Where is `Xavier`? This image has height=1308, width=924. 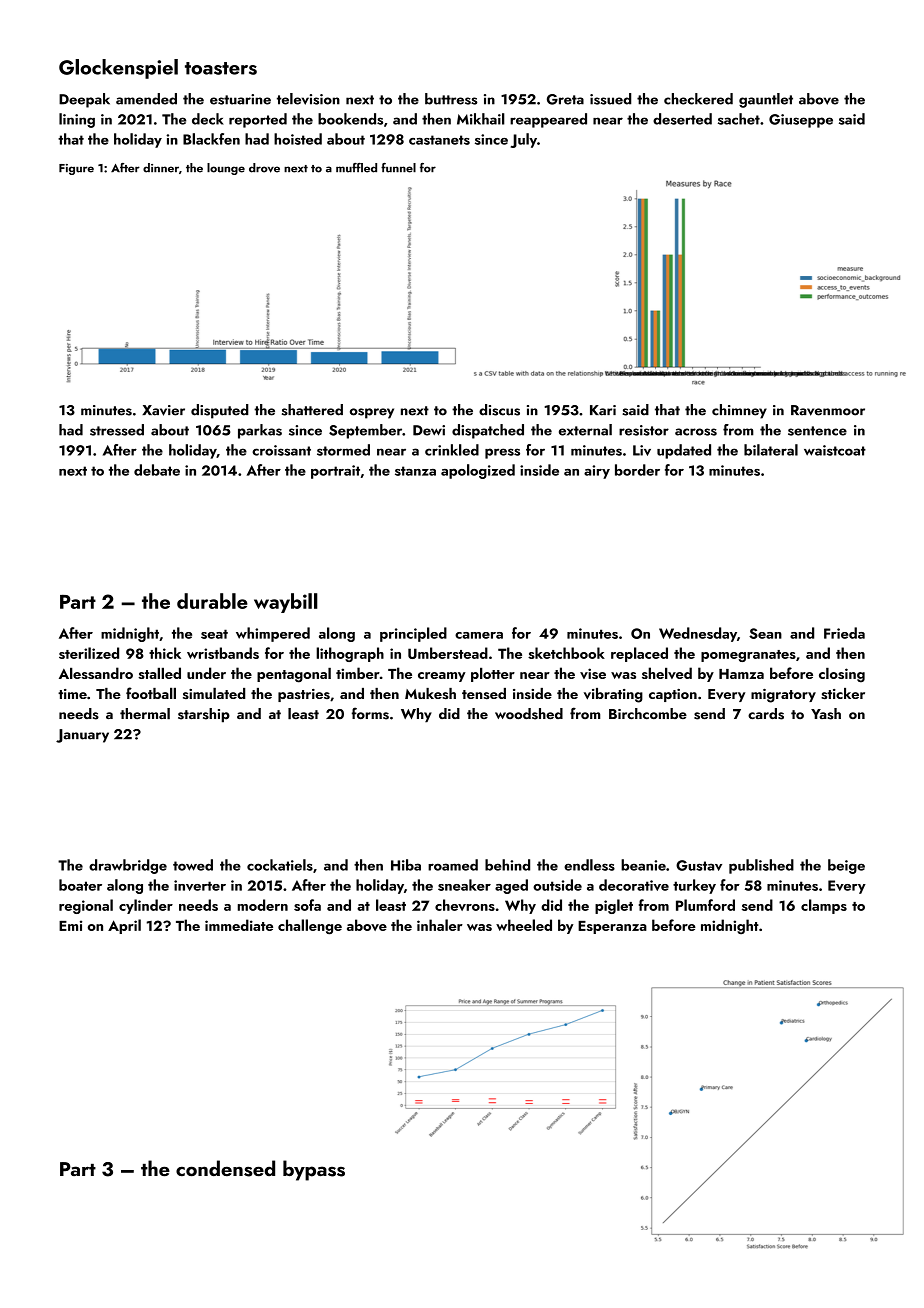
Xavier is located at coordinates (163, 410).
